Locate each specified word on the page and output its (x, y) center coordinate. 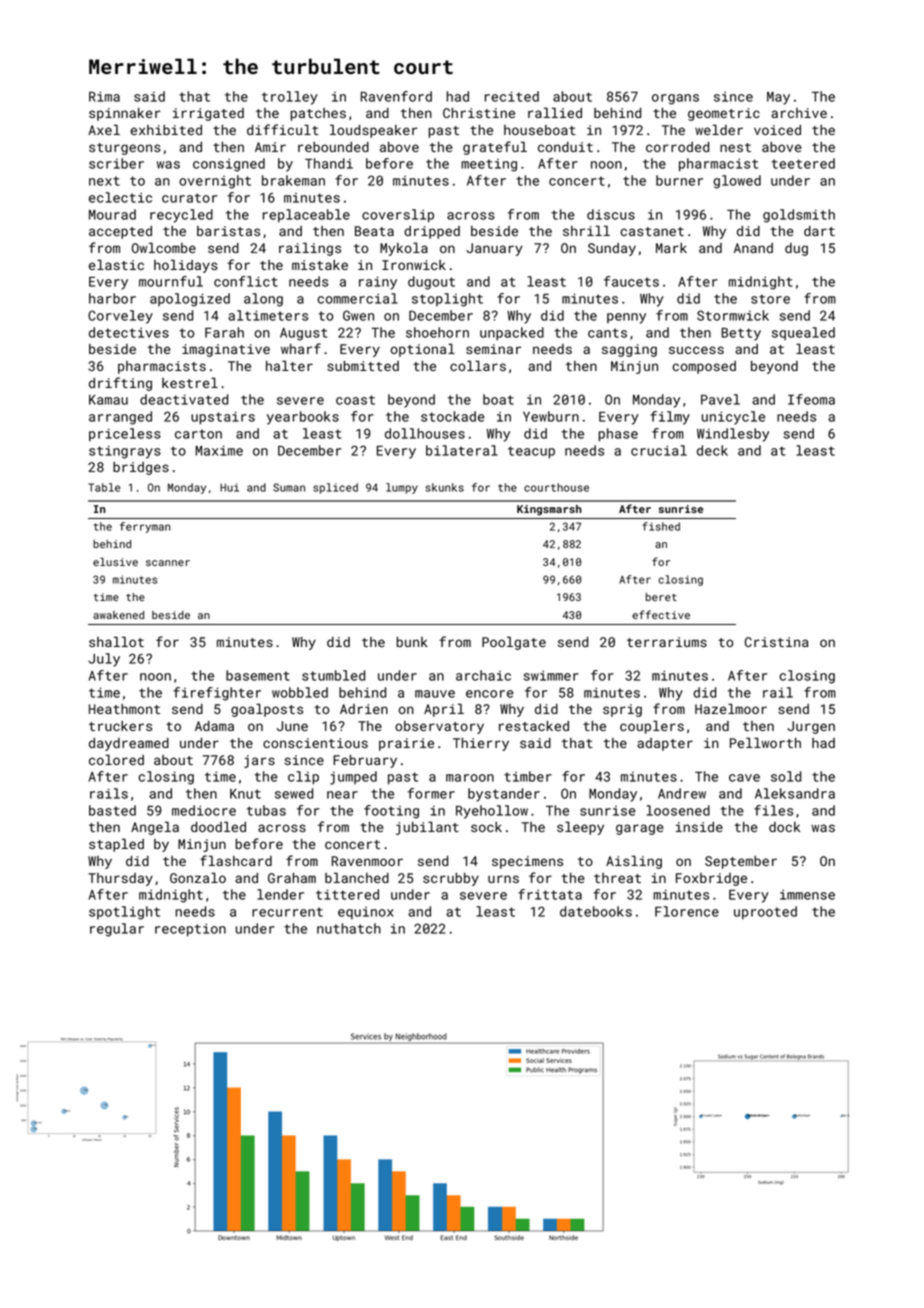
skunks (444, 487)
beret (661, 597)
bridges (141, 468)
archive (799, 113)
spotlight (124, 913)
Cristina (776, 642)
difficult (283, 129)
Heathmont (124, 709)
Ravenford (396, 96)
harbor (112, 298)
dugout (431, 283)
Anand (753, 248)
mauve (435, 694)
